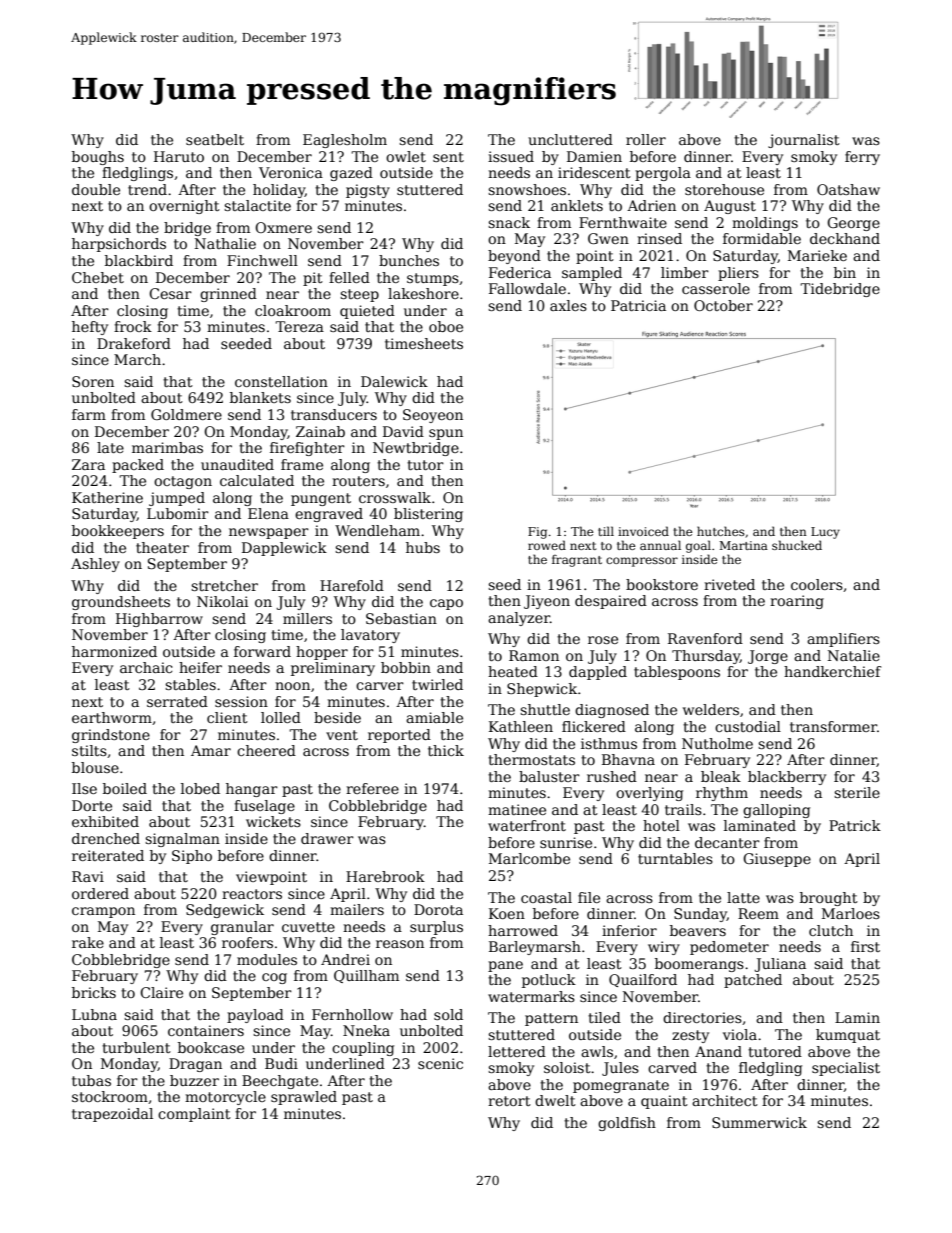 The image size is (952, 1233). What do you see at coordinates (817, 584) in the screenshot?
I see `coolers` at bounding box center [817, 584].
